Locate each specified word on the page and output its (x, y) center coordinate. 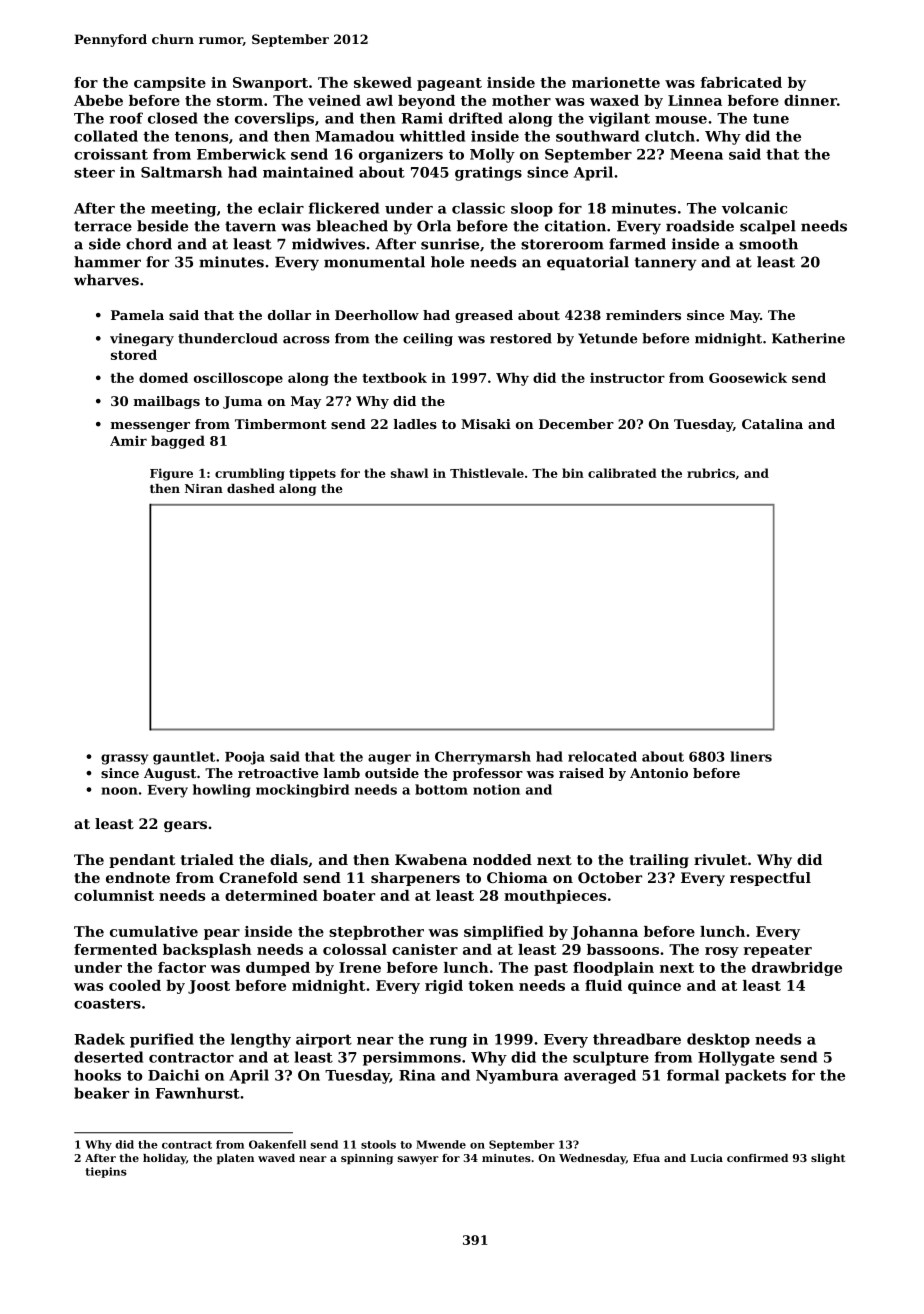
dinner (810, 100)
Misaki (486, 424)
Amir (128, 441)
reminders (643, 315)
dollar (289, 315)
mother (521, 100)
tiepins (106, 1172)
